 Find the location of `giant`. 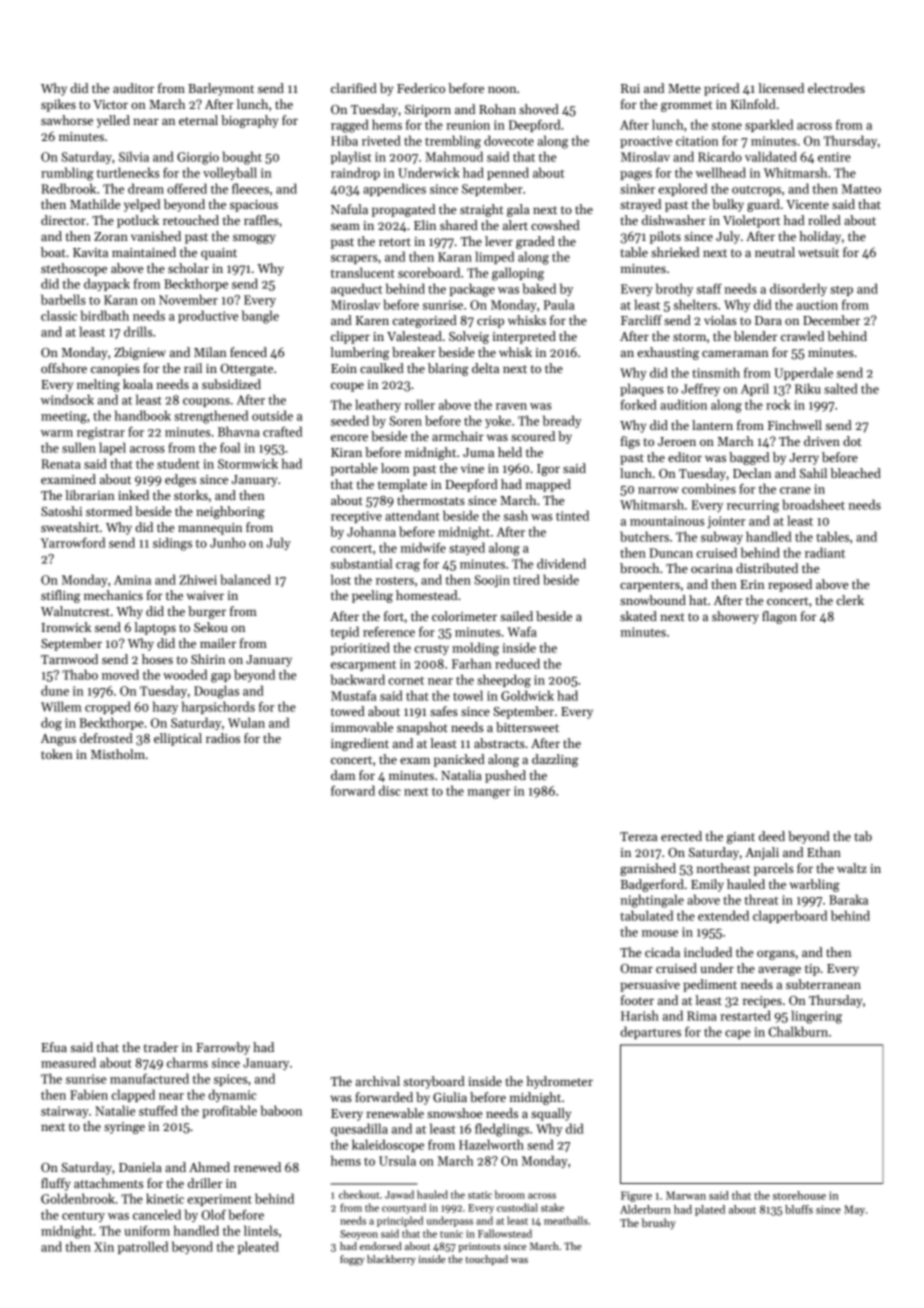

giant is located at coordinates (741, 838).
